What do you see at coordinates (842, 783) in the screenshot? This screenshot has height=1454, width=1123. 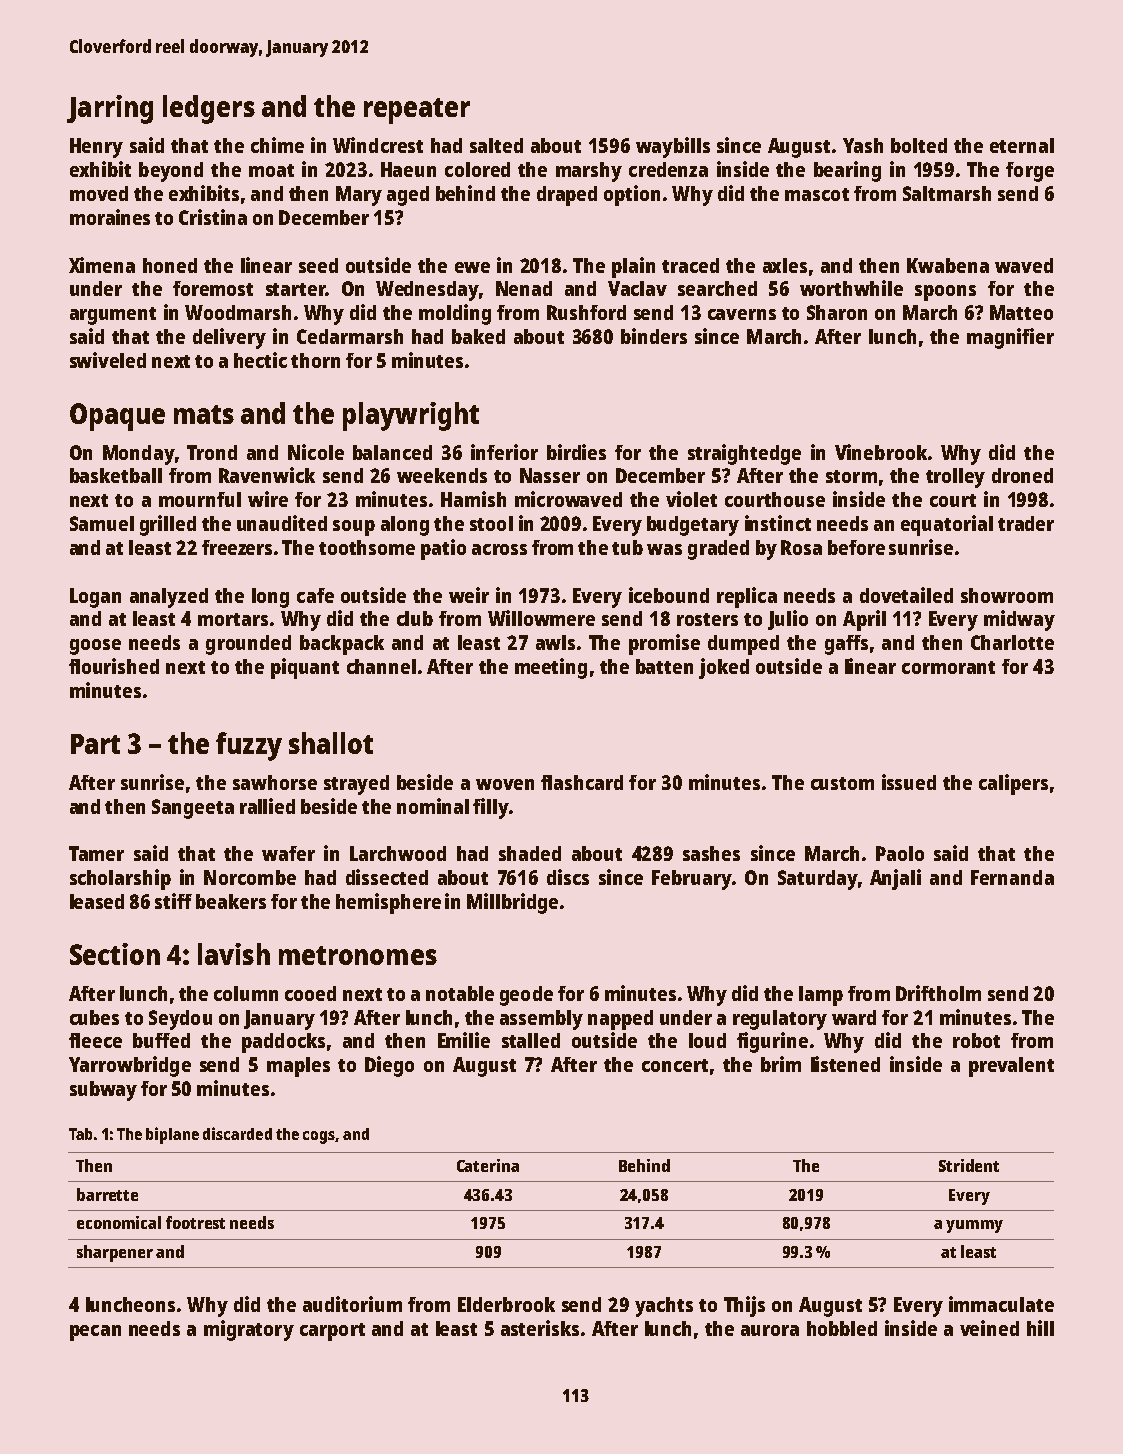 I see `custom` at bounding box center [842, 783].
